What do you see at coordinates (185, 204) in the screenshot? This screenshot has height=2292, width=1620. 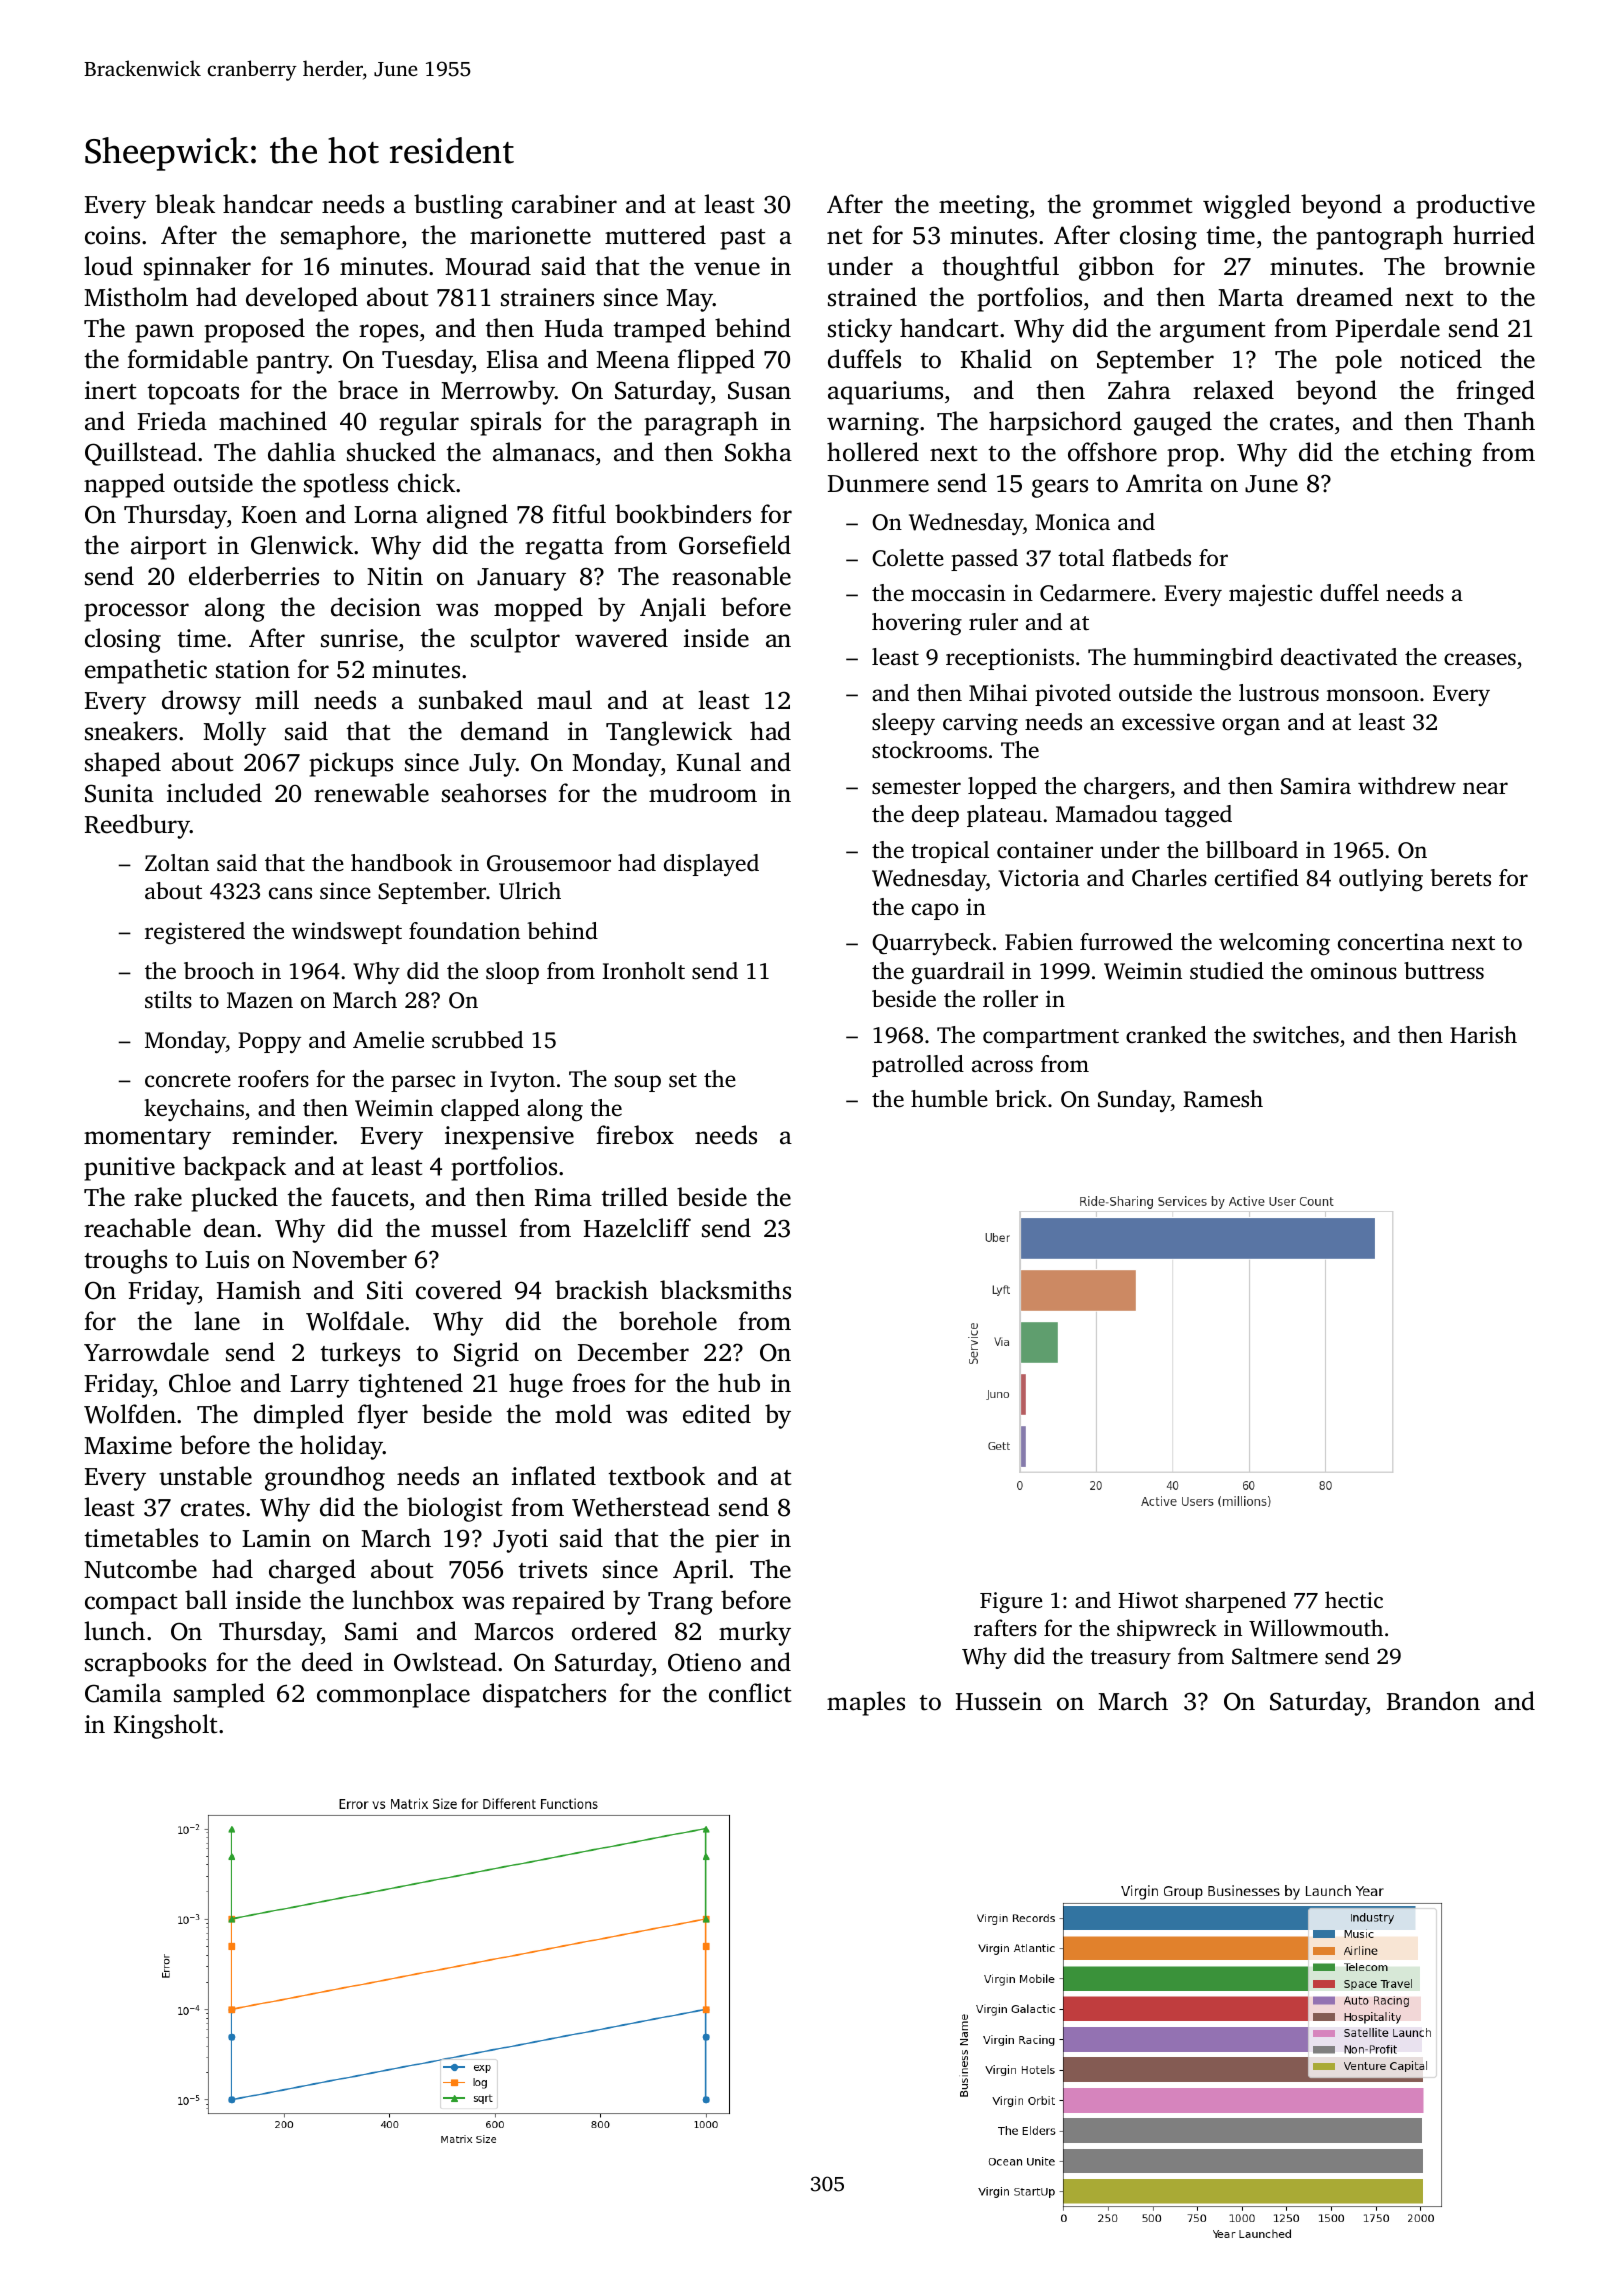 I see `bleak` at bounding box center [185, 204].
